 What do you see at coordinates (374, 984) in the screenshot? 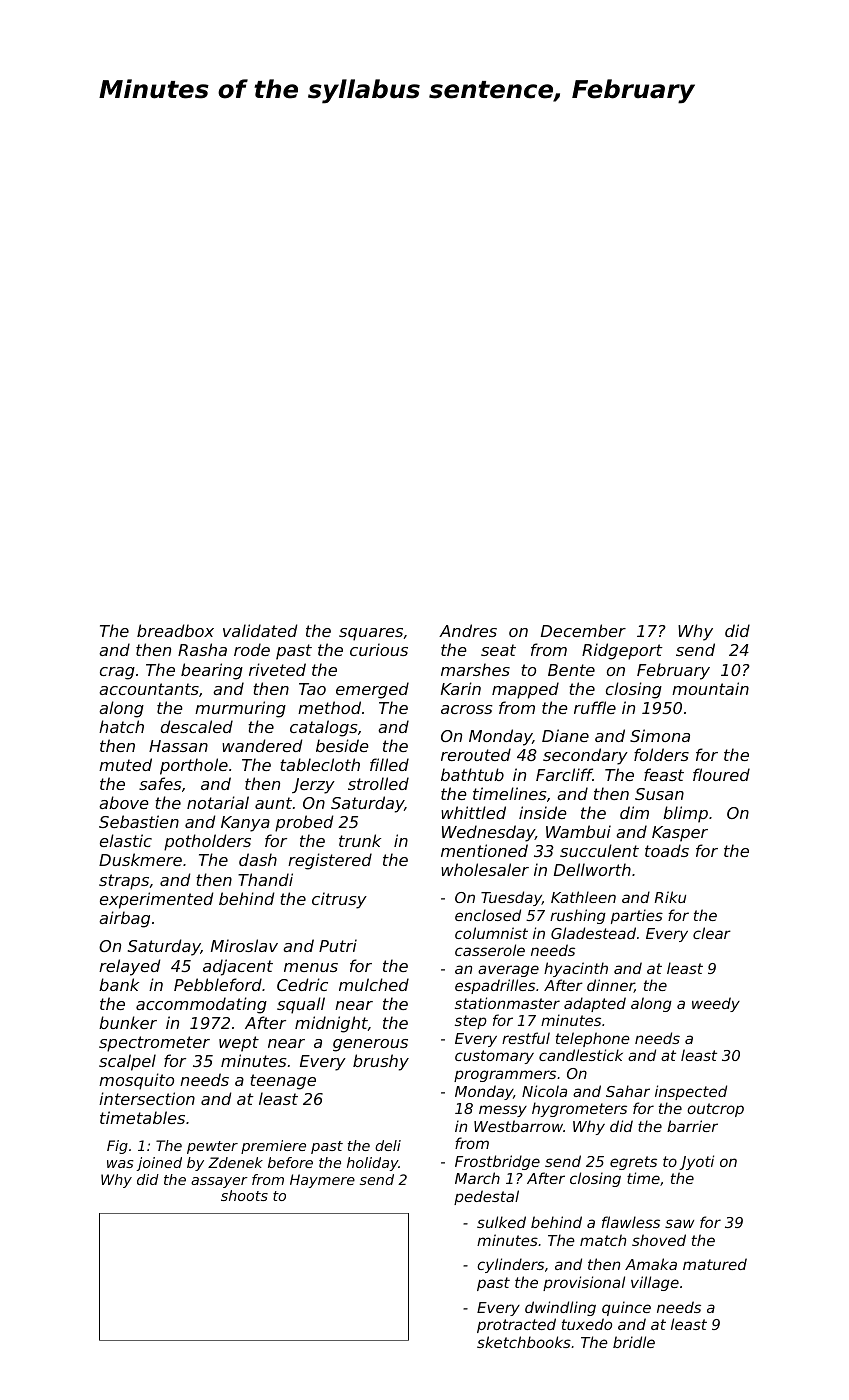
I see `mulched` at bounding box center [374, 984].
